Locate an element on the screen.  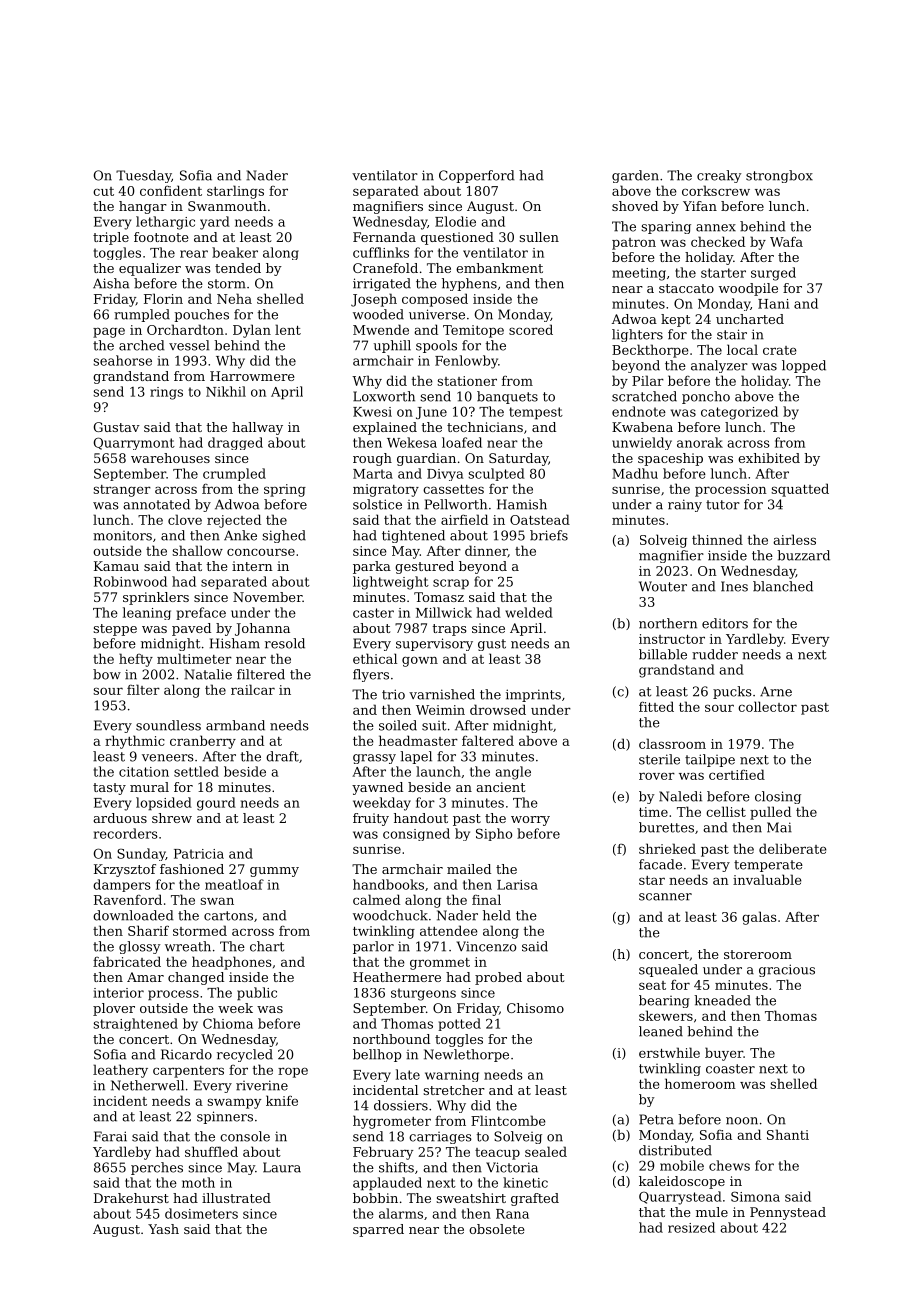
Chisomo is located at coordinates (535, 1008).
